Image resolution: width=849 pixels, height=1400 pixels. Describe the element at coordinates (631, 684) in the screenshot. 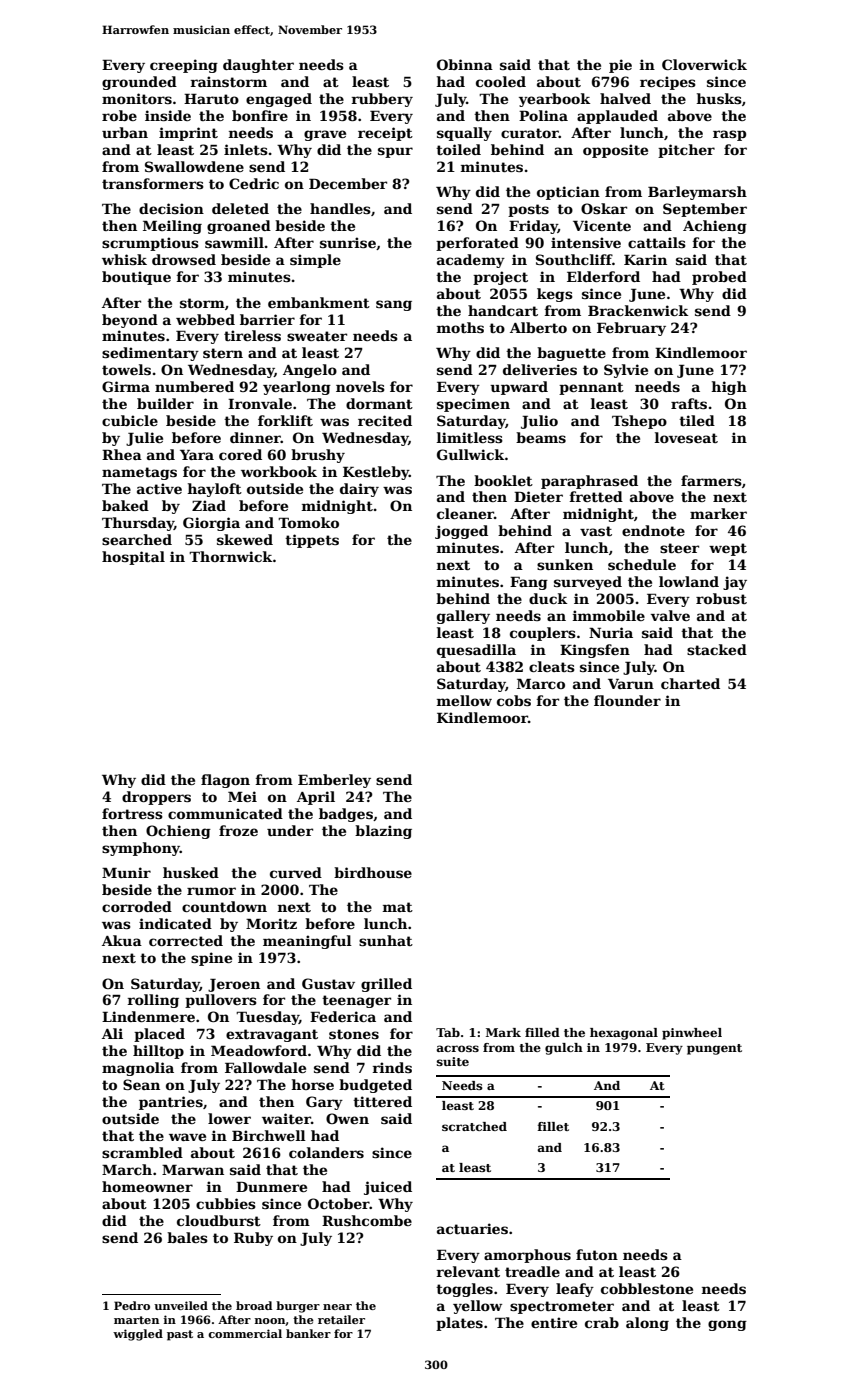

I see `Varun` at that location.
